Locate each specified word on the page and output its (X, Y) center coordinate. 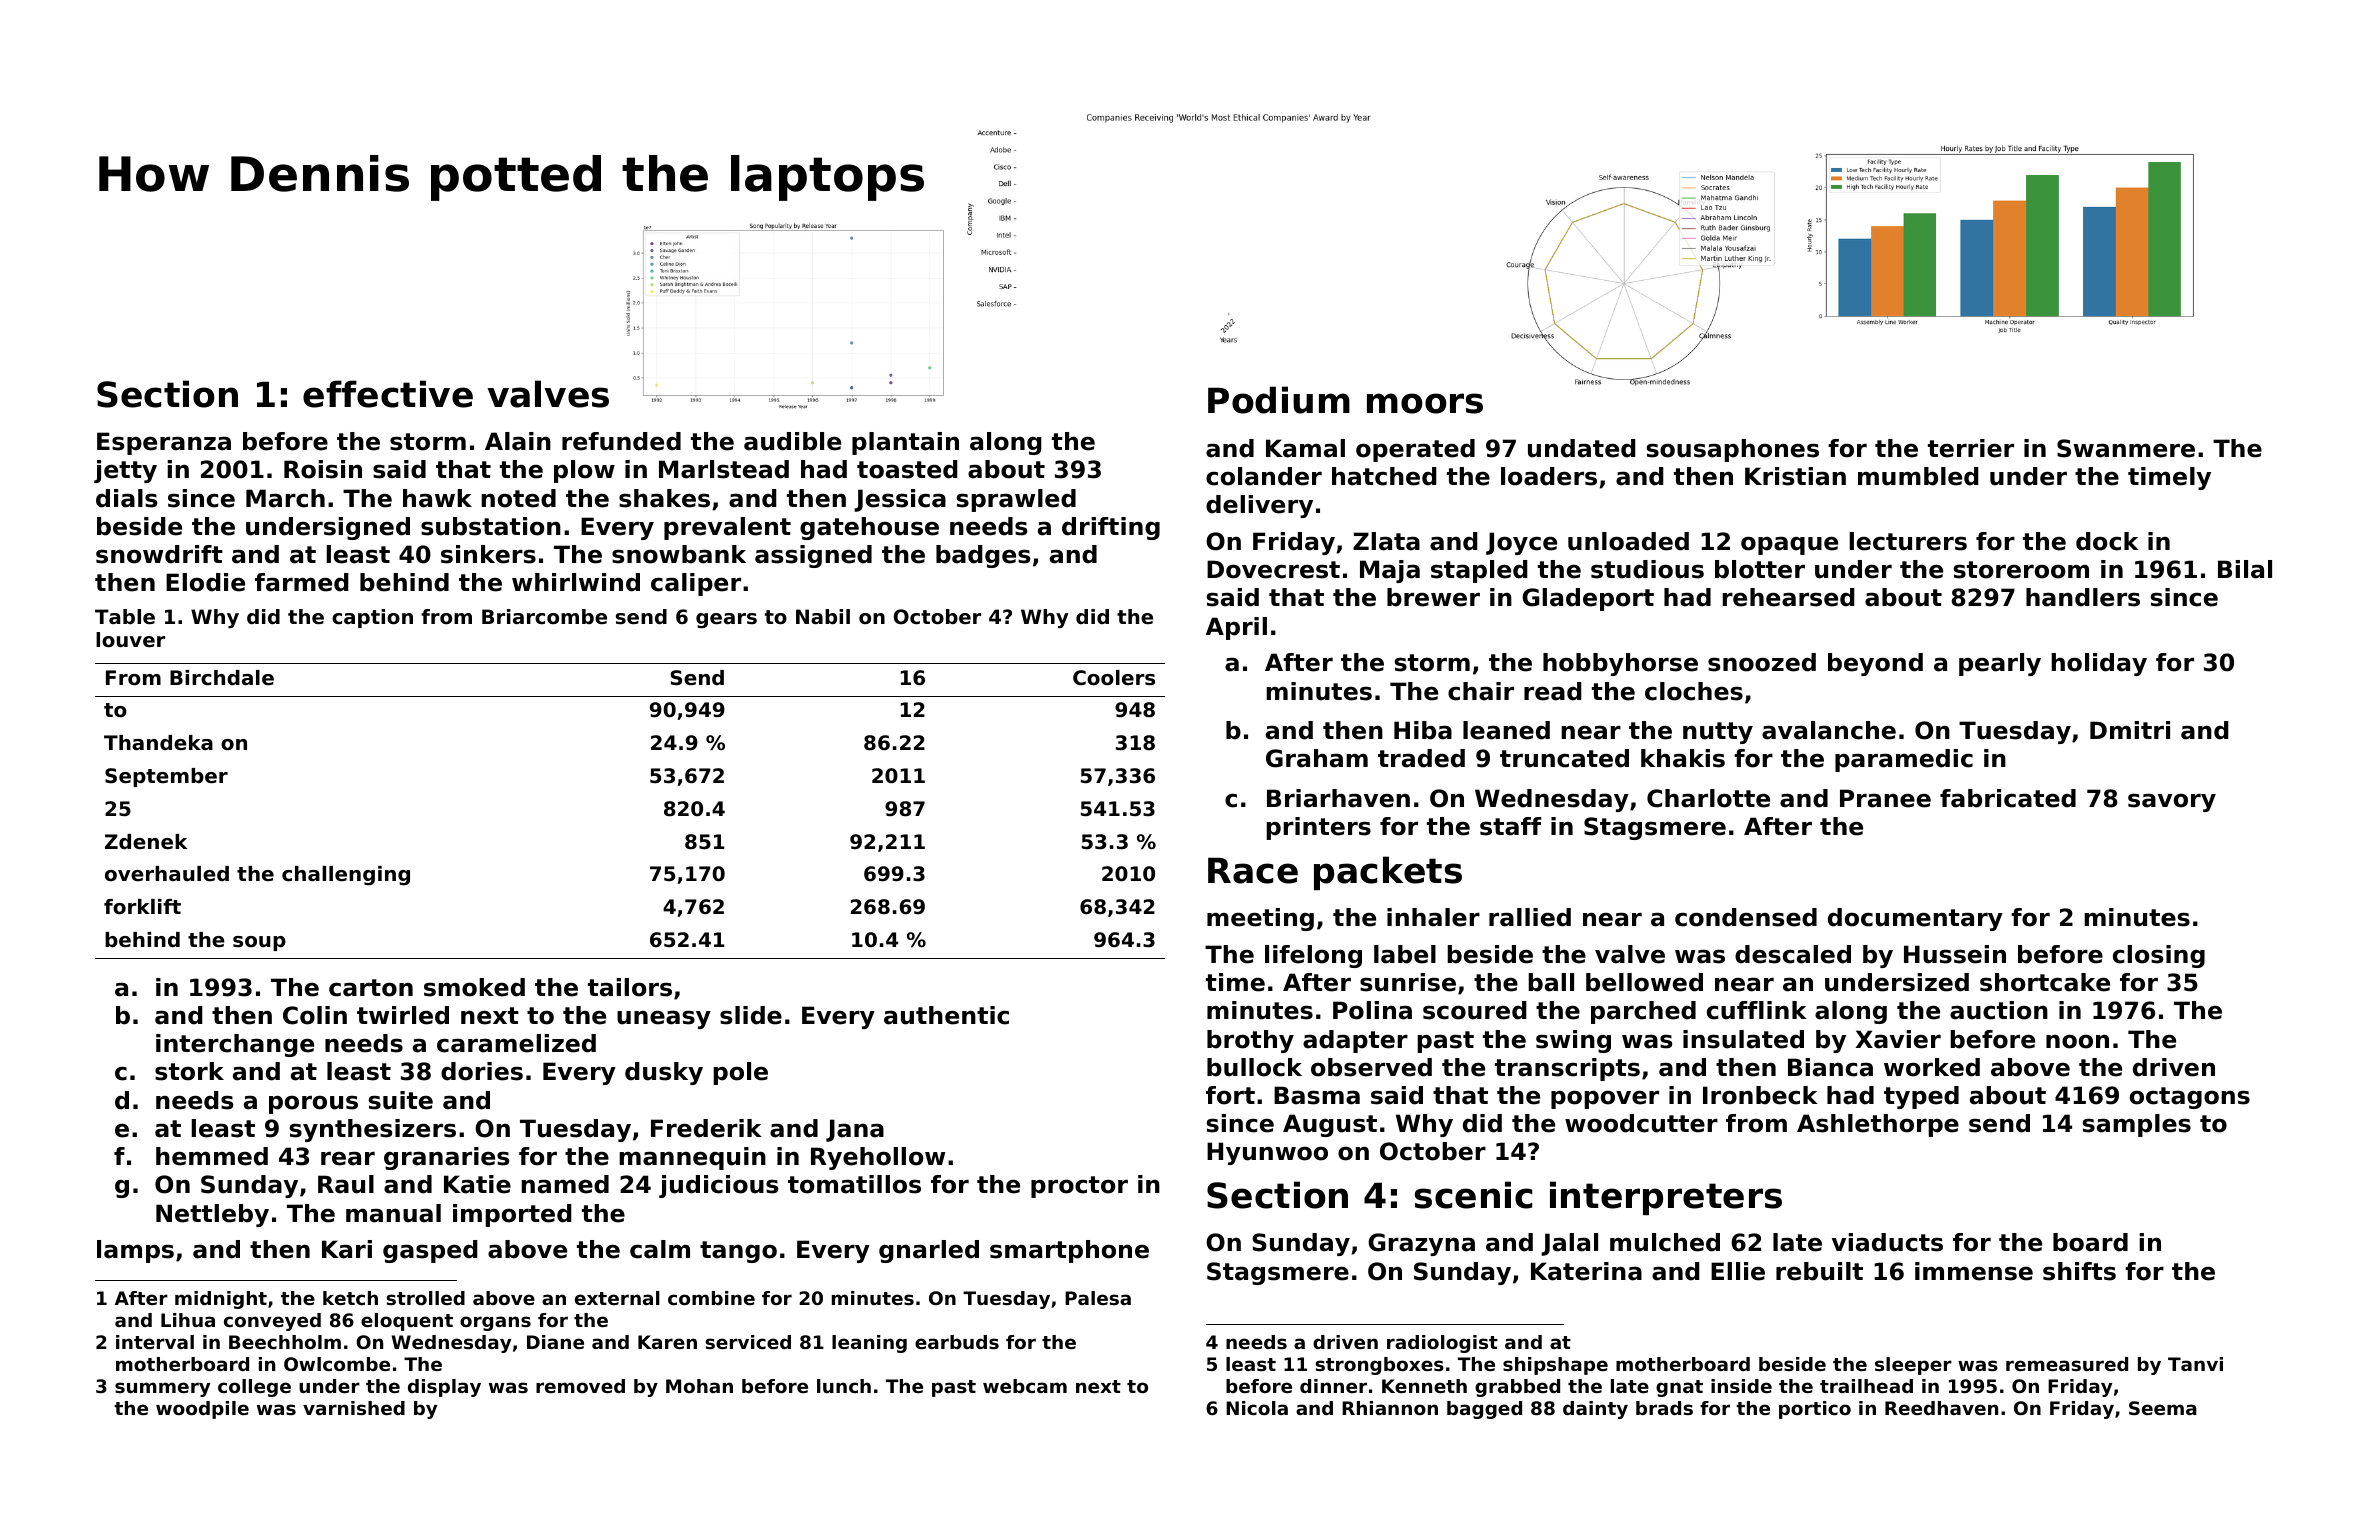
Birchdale (222, 678)
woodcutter (1641, 1123)
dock (2107, 541)
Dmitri (2130, 730)
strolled (426, 1298)
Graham (1317, 758)
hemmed (212, 1156)
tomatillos (854, 1184)
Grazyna (1421, 1244)
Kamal (1305, 448)
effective (388, 394)
